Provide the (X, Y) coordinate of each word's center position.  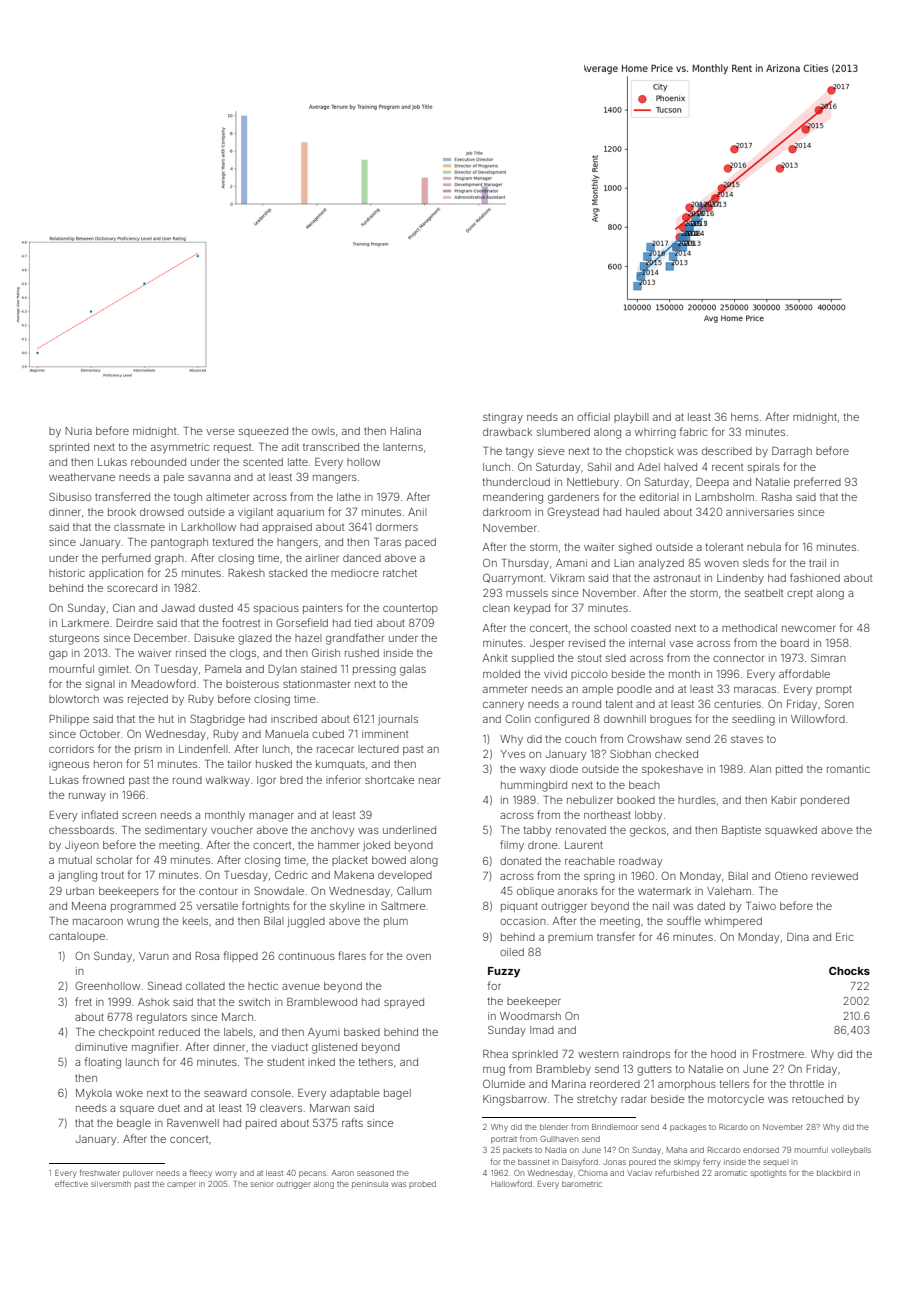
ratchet (400, 573)
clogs (243, 654)
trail (817, 563)
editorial (659, 497)
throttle (807, 1084)
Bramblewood (322, 1002)
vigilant (255, 513)
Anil (417, 512)
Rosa (207, 956)
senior (262, 1184)
